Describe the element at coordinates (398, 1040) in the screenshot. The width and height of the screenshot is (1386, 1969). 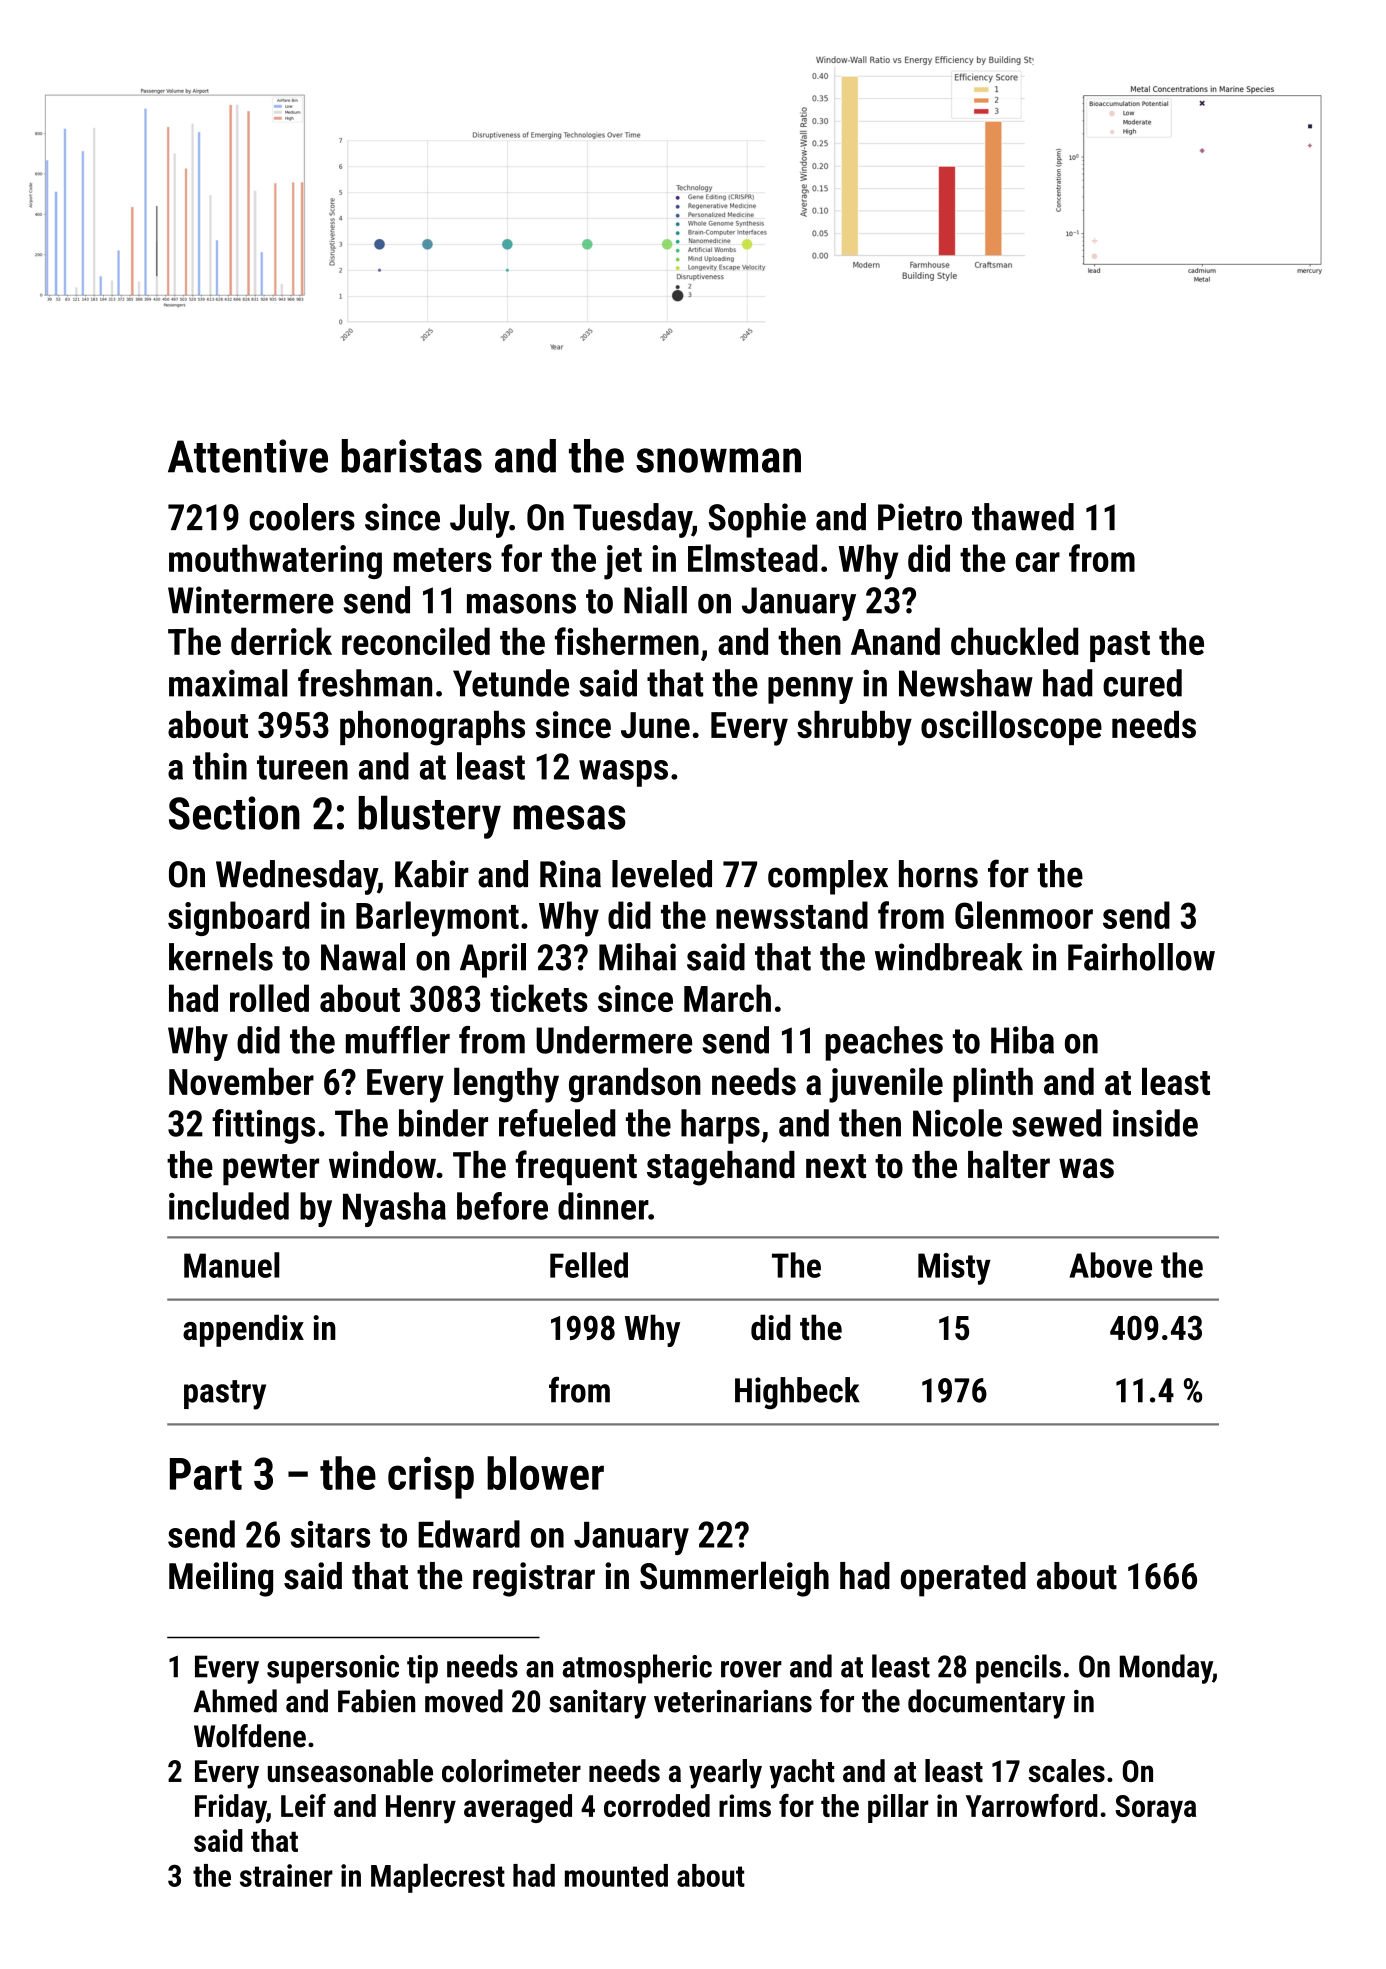
I see `muffler` at that location.
